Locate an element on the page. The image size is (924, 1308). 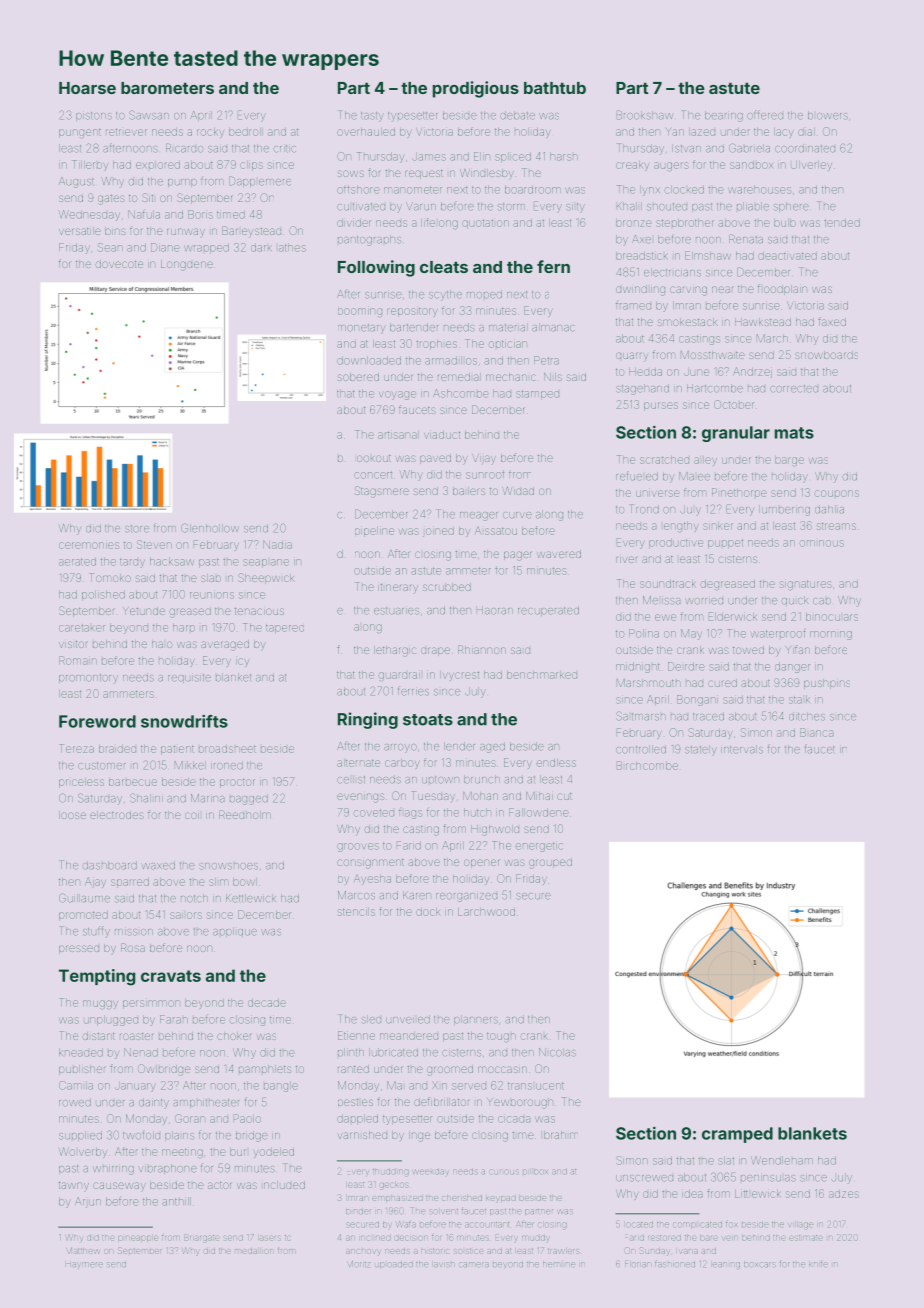
blowers is located at coordinates (828, 115).
